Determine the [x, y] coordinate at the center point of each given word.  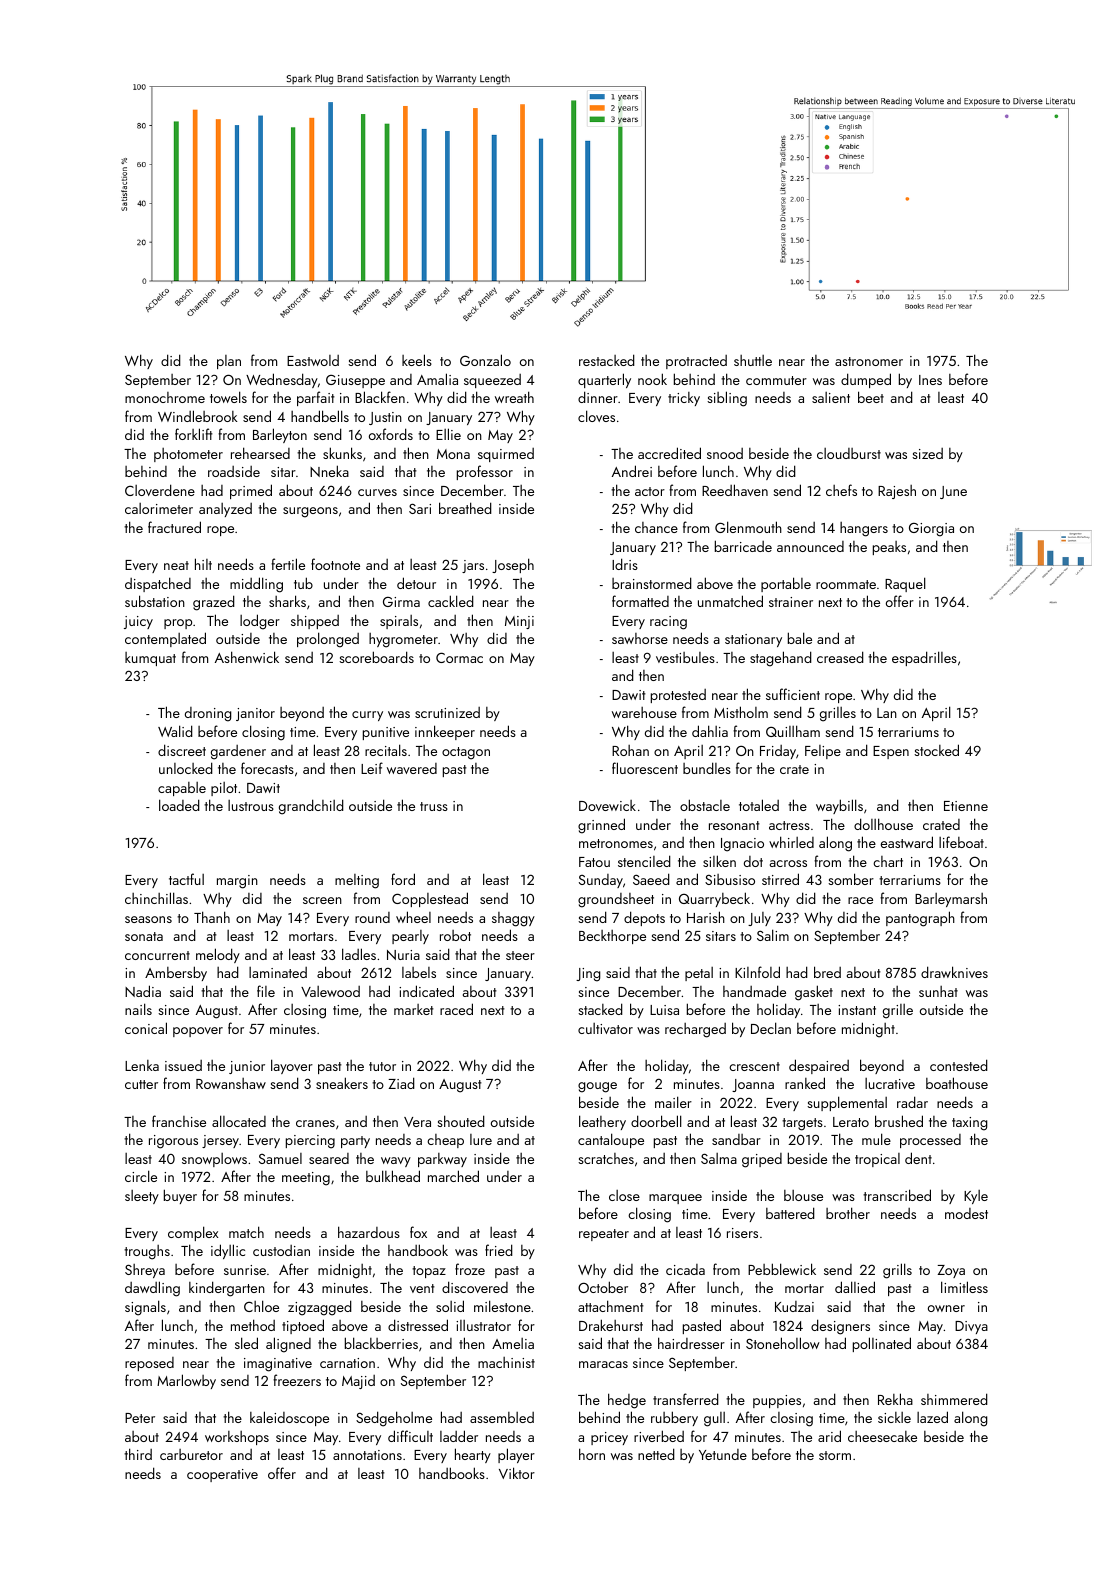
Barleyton [280, 435]
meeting [306, 1179]
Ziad [401, 1083]
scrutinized [447, 712]
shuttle [753, 360]
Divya [971, 1327]
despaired [819, 1066]
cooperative [222, 1475]
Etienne [966, 806]
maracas [603, 1364]
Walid [175, 731]
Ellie [448, 434]
